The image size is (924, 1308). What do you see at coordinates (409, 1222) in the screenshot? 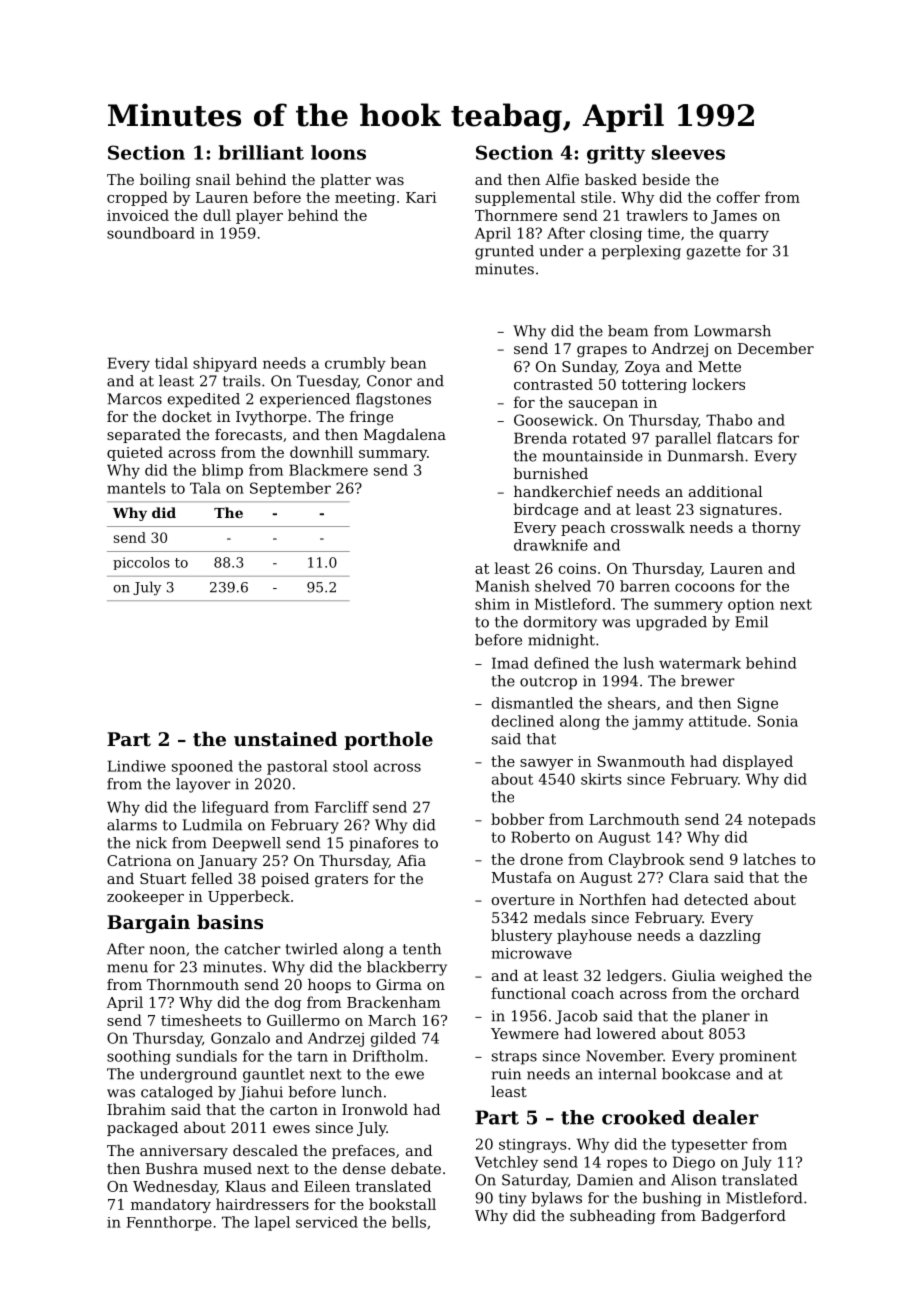
I see `bells` at bounding box center [409, 1222].
